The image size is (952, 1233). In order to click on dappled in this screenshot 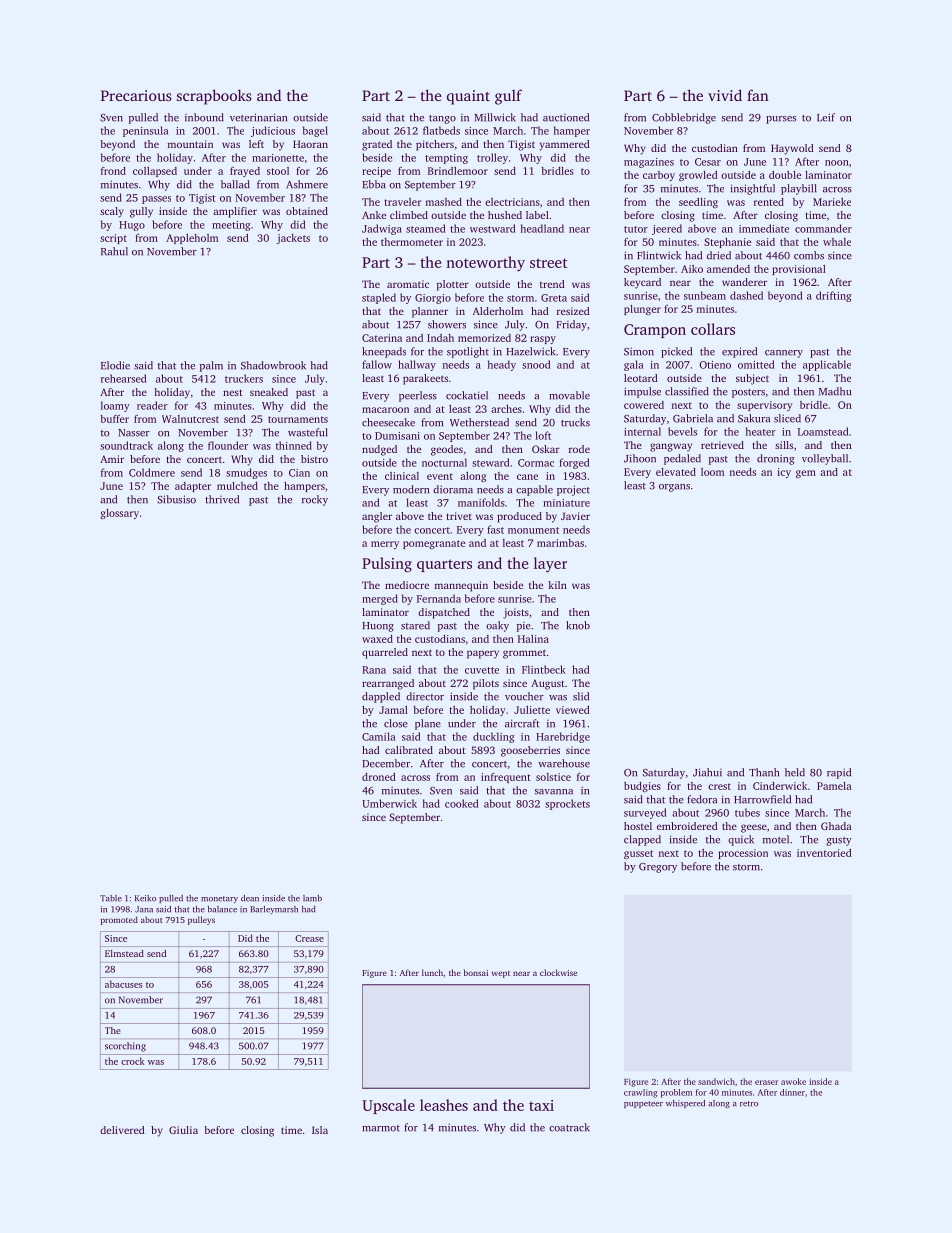, I will do `click(381, 697)`.
